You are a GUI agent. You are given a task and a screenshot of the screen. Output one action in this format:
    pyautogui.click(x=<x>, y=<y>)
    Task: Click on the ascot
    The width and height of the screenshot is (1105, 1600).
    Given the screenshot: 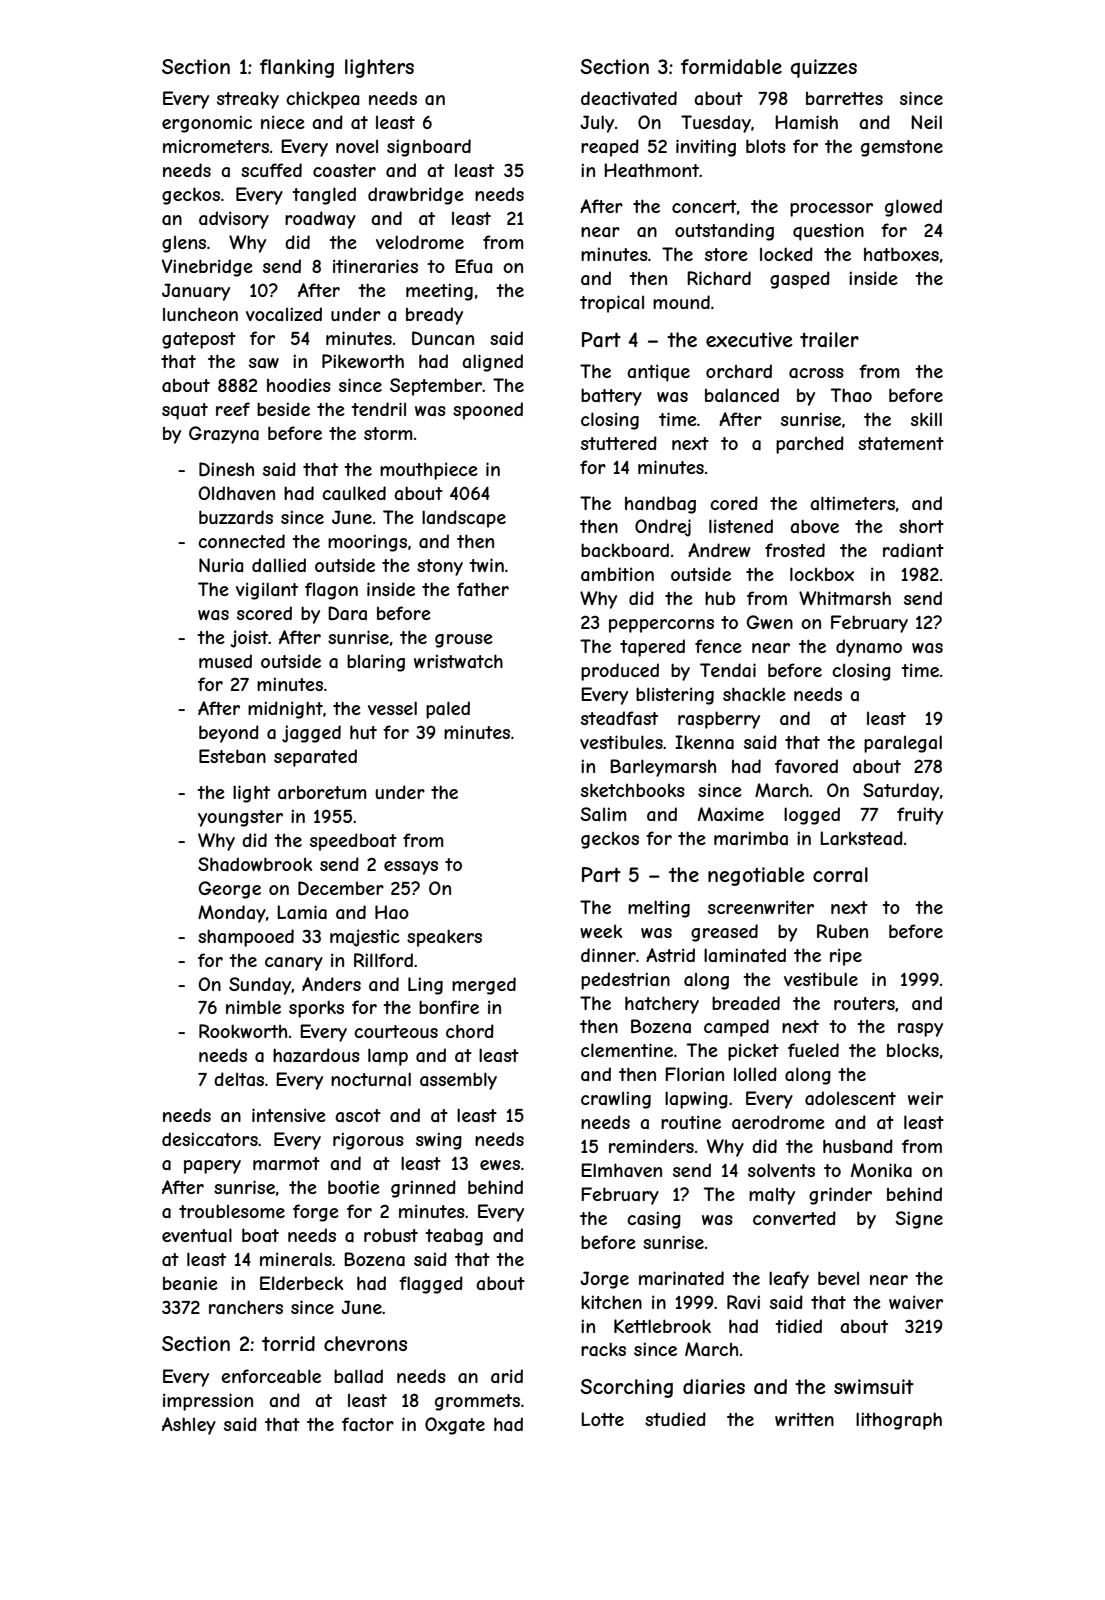 What is the action you would take?
    pyautogui.click(x=358, y=1115)
